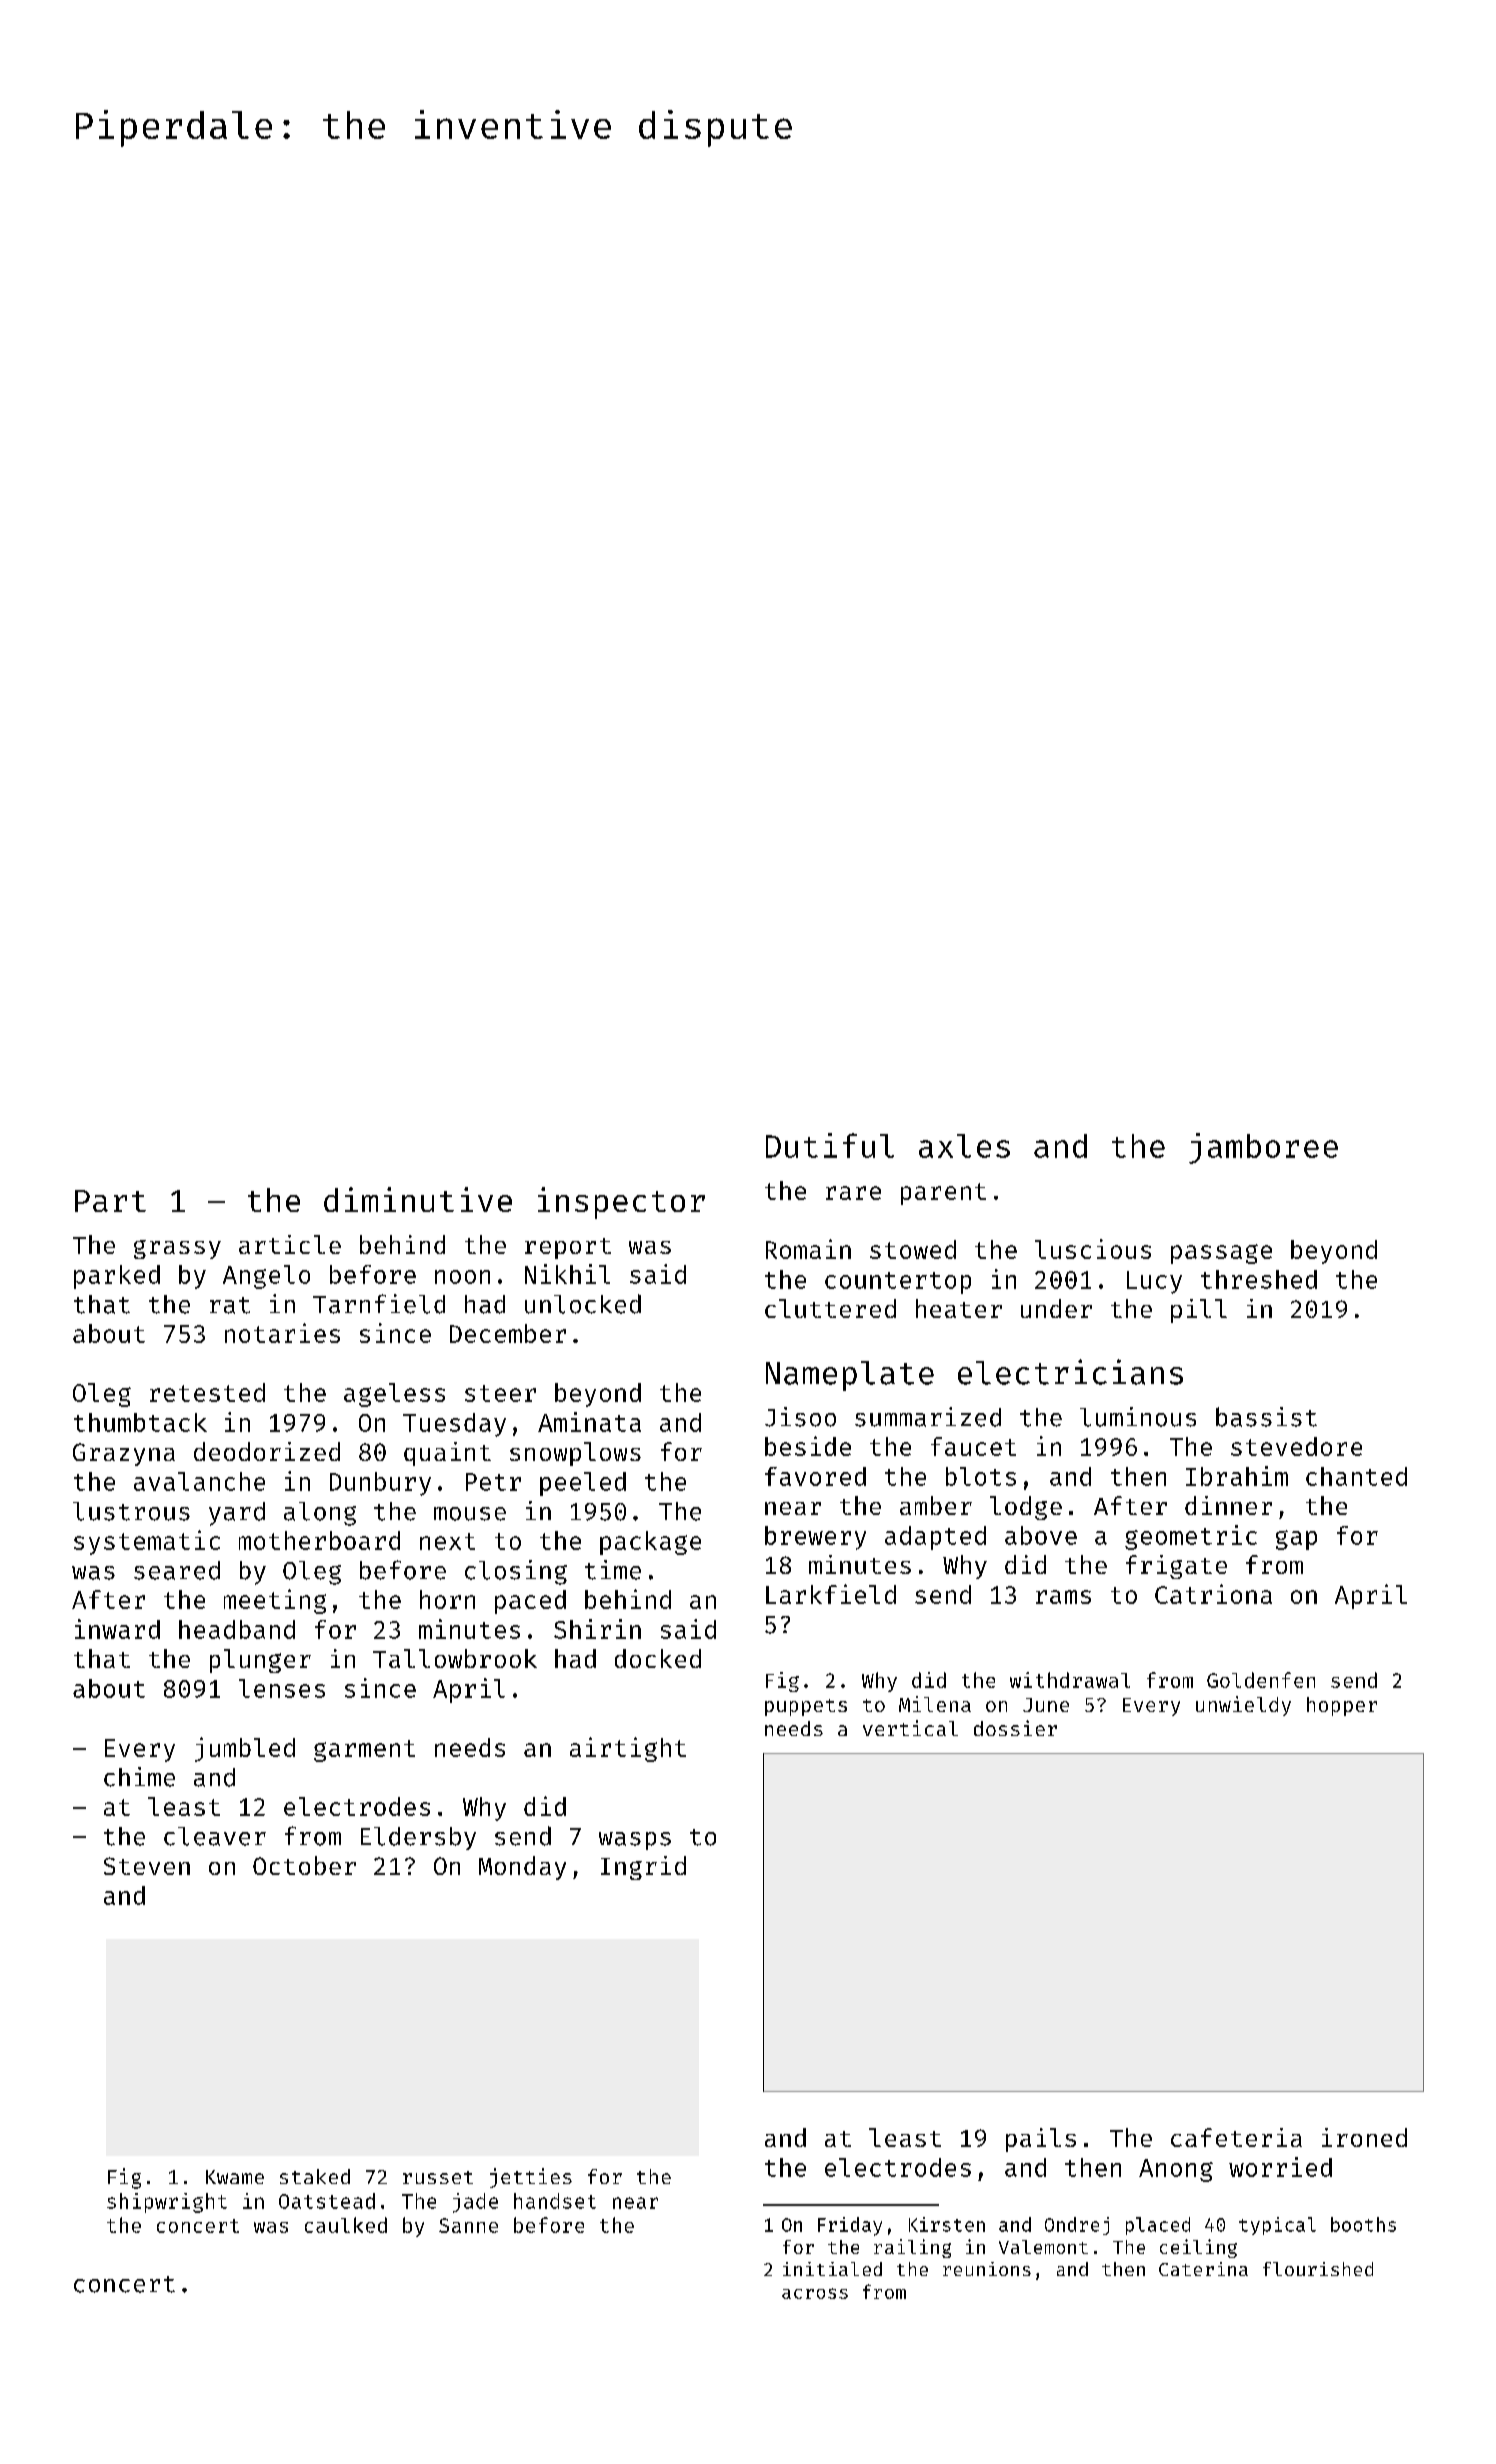 The height and width of the document is (2464, 1496). I want to click on electricians, so click(1070, 1372).
